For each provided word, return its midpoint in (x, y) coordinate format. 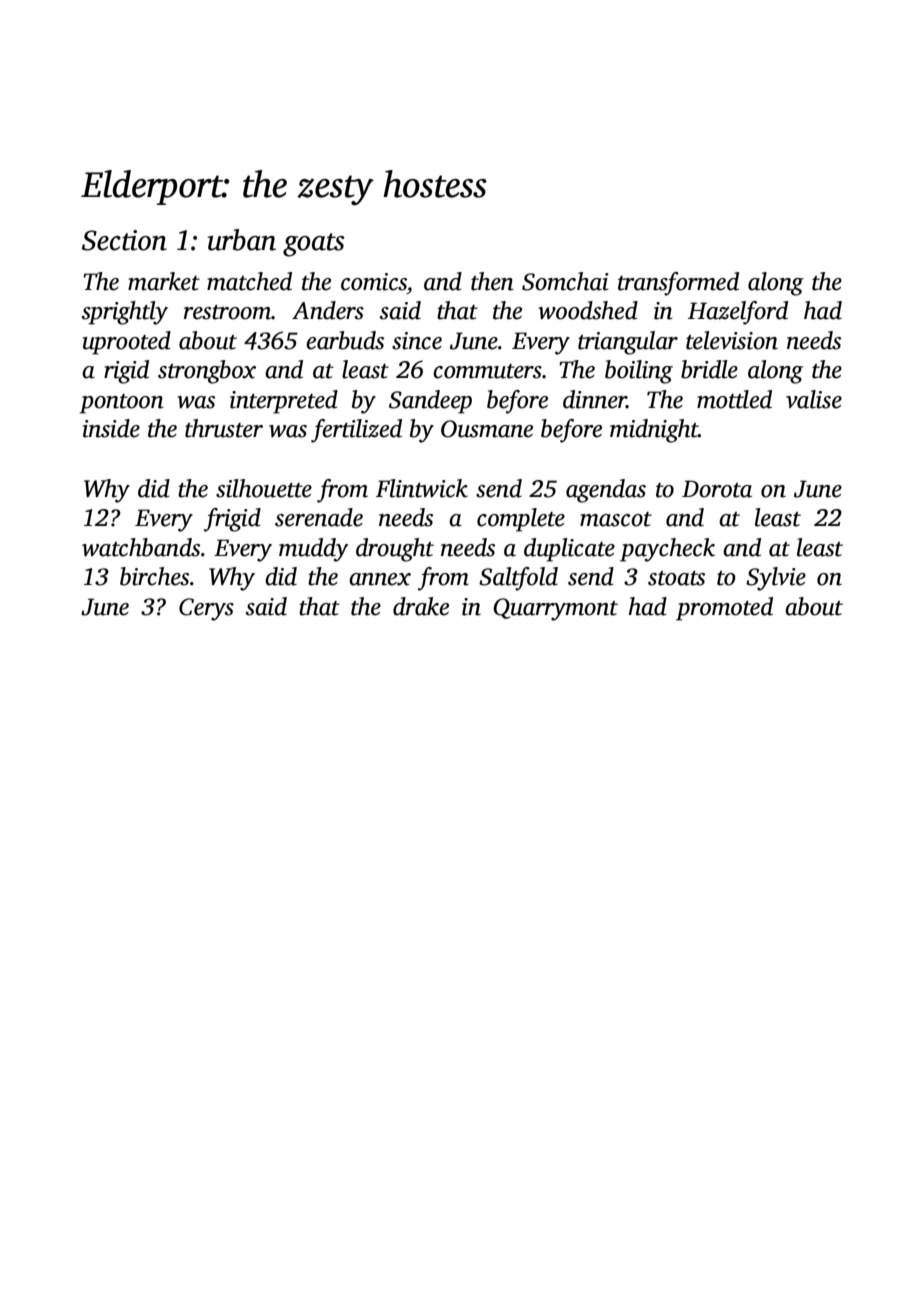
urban (242, 240)
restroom (227, 312)
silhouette (264, 488)
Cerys (206, 609)
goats (314, 245)
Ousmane (487, 429)
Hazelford (738, 313)
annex (380, 579)
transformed (678, 284)
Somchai (565, 281)
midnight (654, 431)
